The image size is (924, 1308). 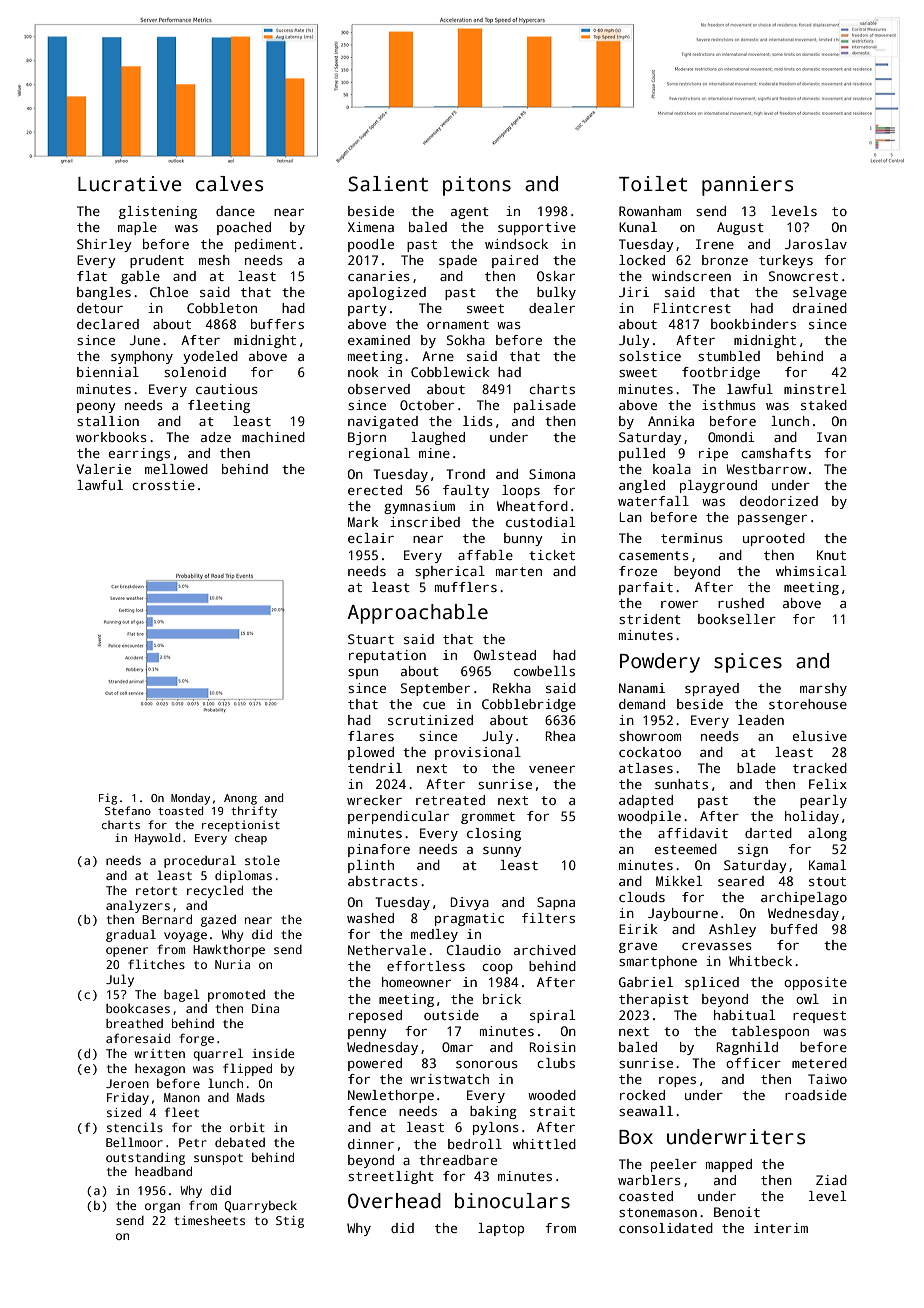 What do you see at coordinates (768, 833) in the page?
I see `darted` at bounding box center [768, 833].
